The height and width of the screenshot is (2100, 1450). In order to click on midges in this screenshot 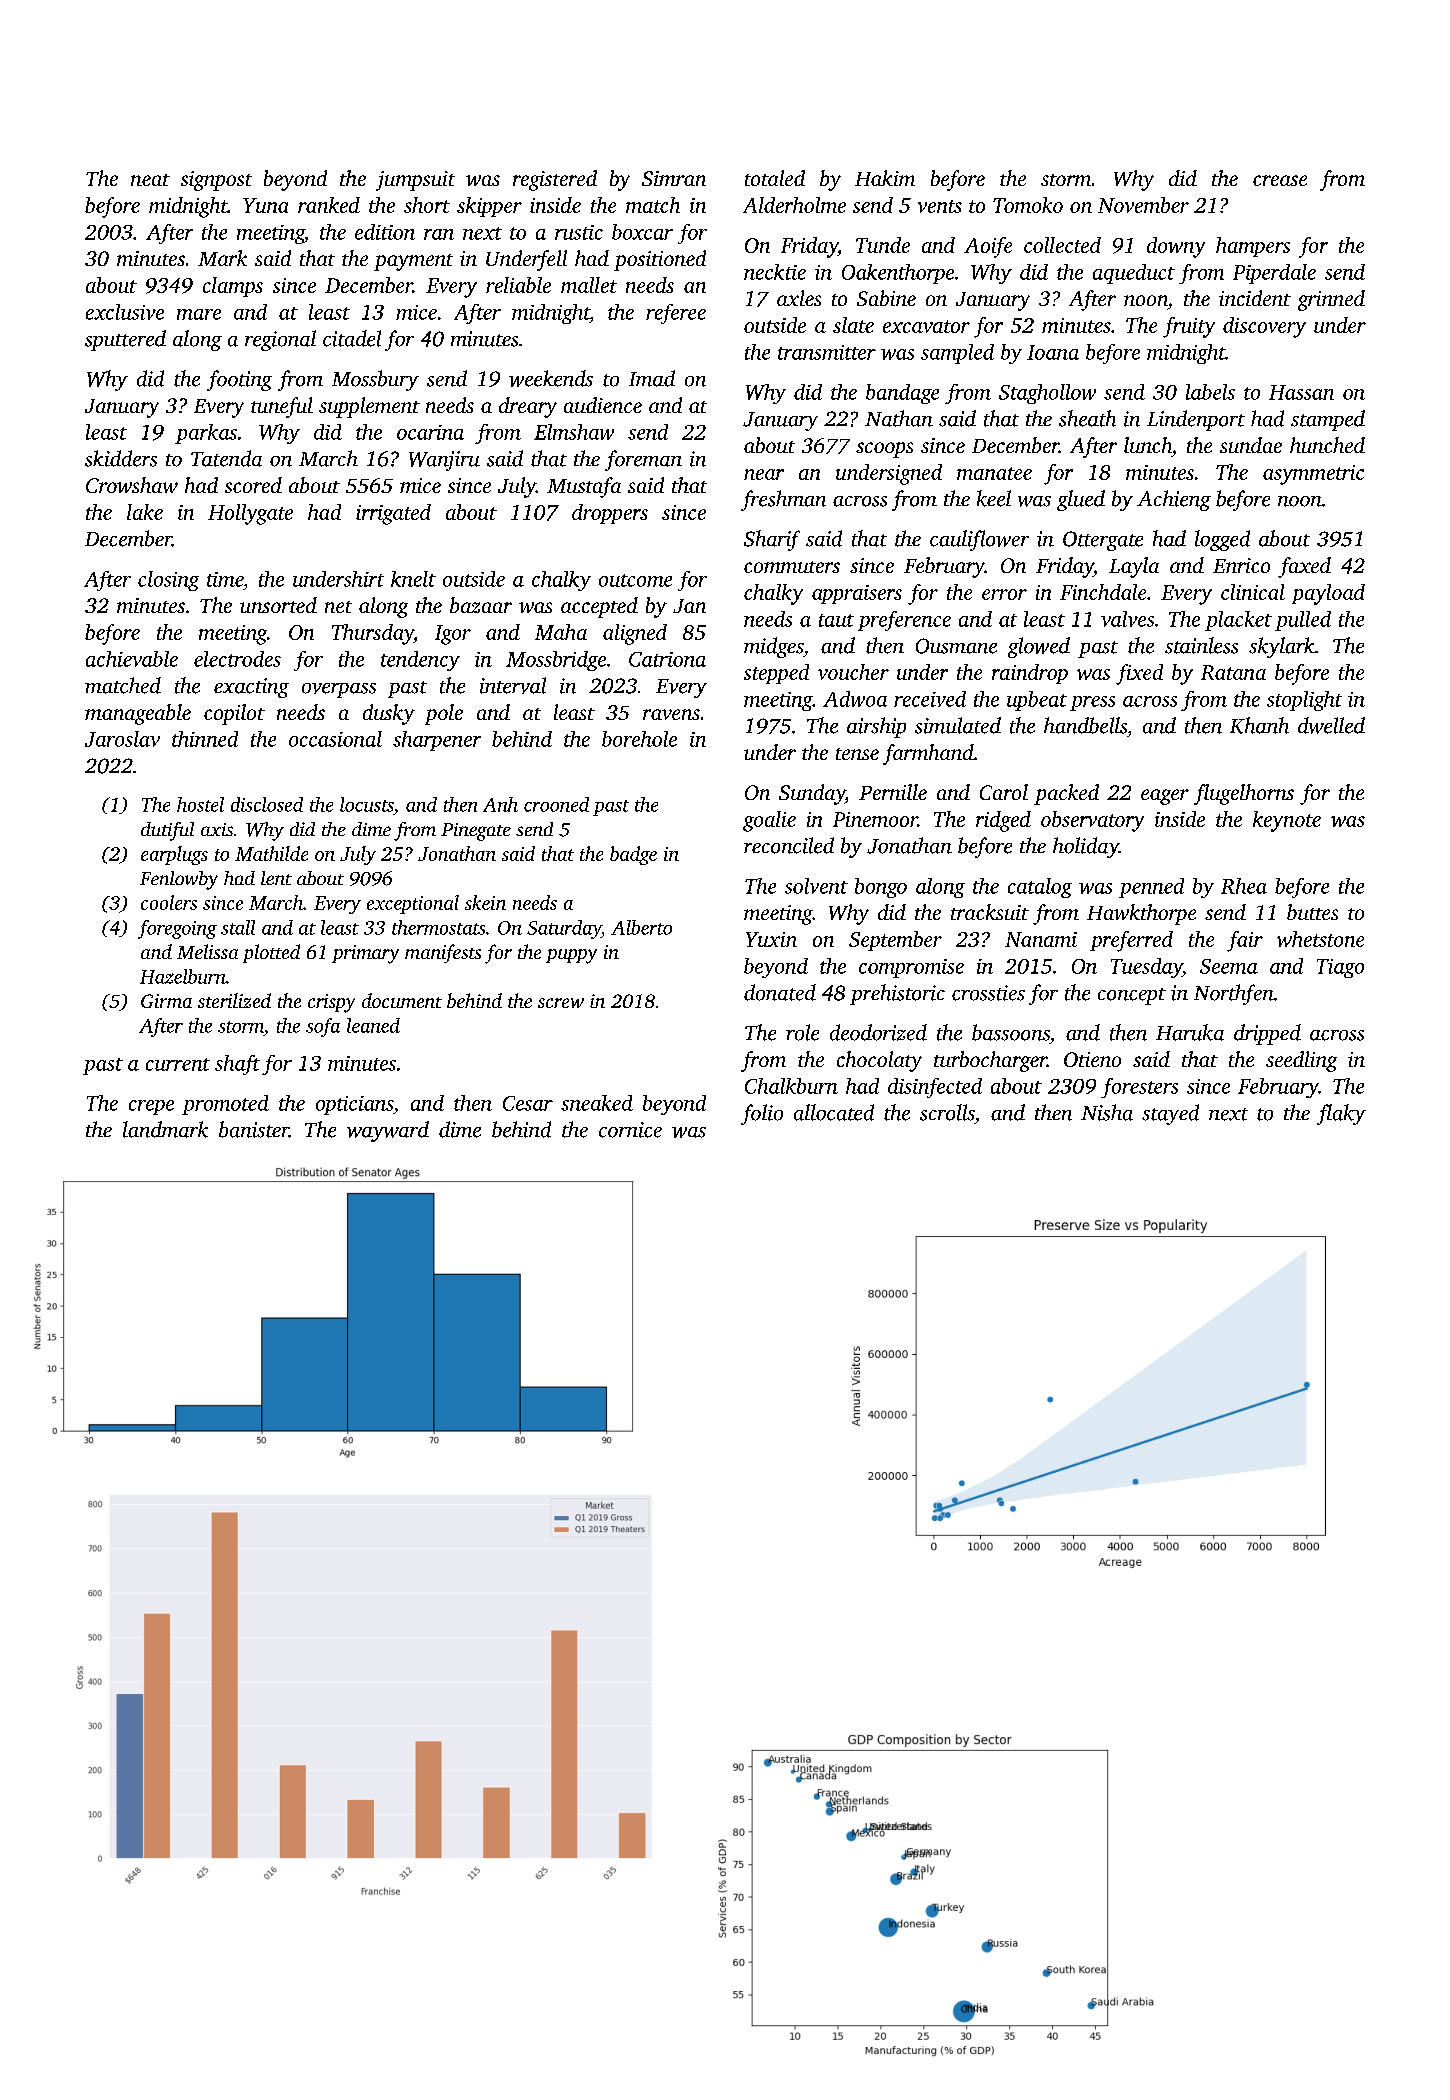, I will do `click(773, 647)`.
